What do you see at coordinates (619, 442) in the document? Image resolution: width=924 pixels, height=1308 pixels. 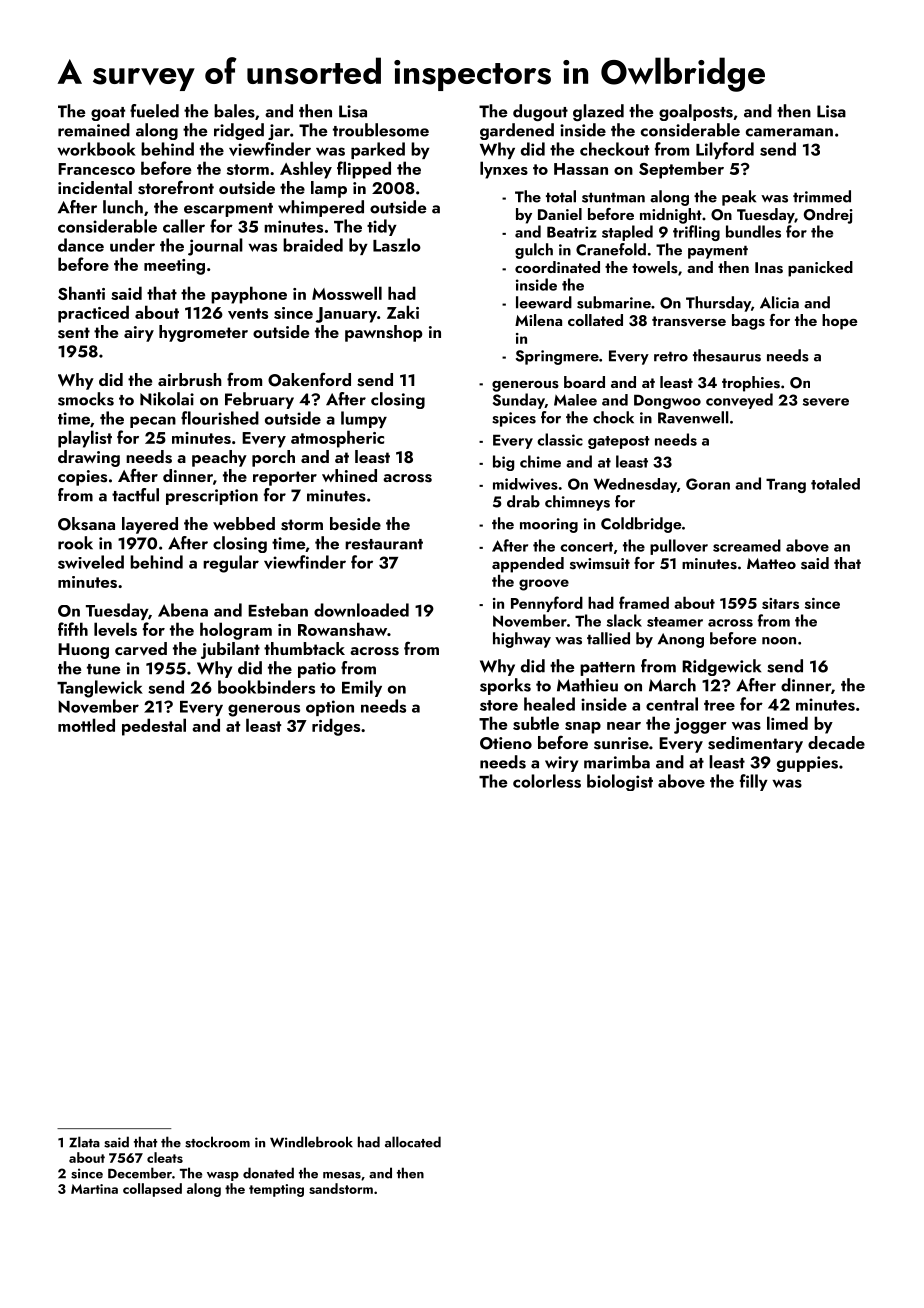 I see `gatepost` at bounding box center [619, 442].
